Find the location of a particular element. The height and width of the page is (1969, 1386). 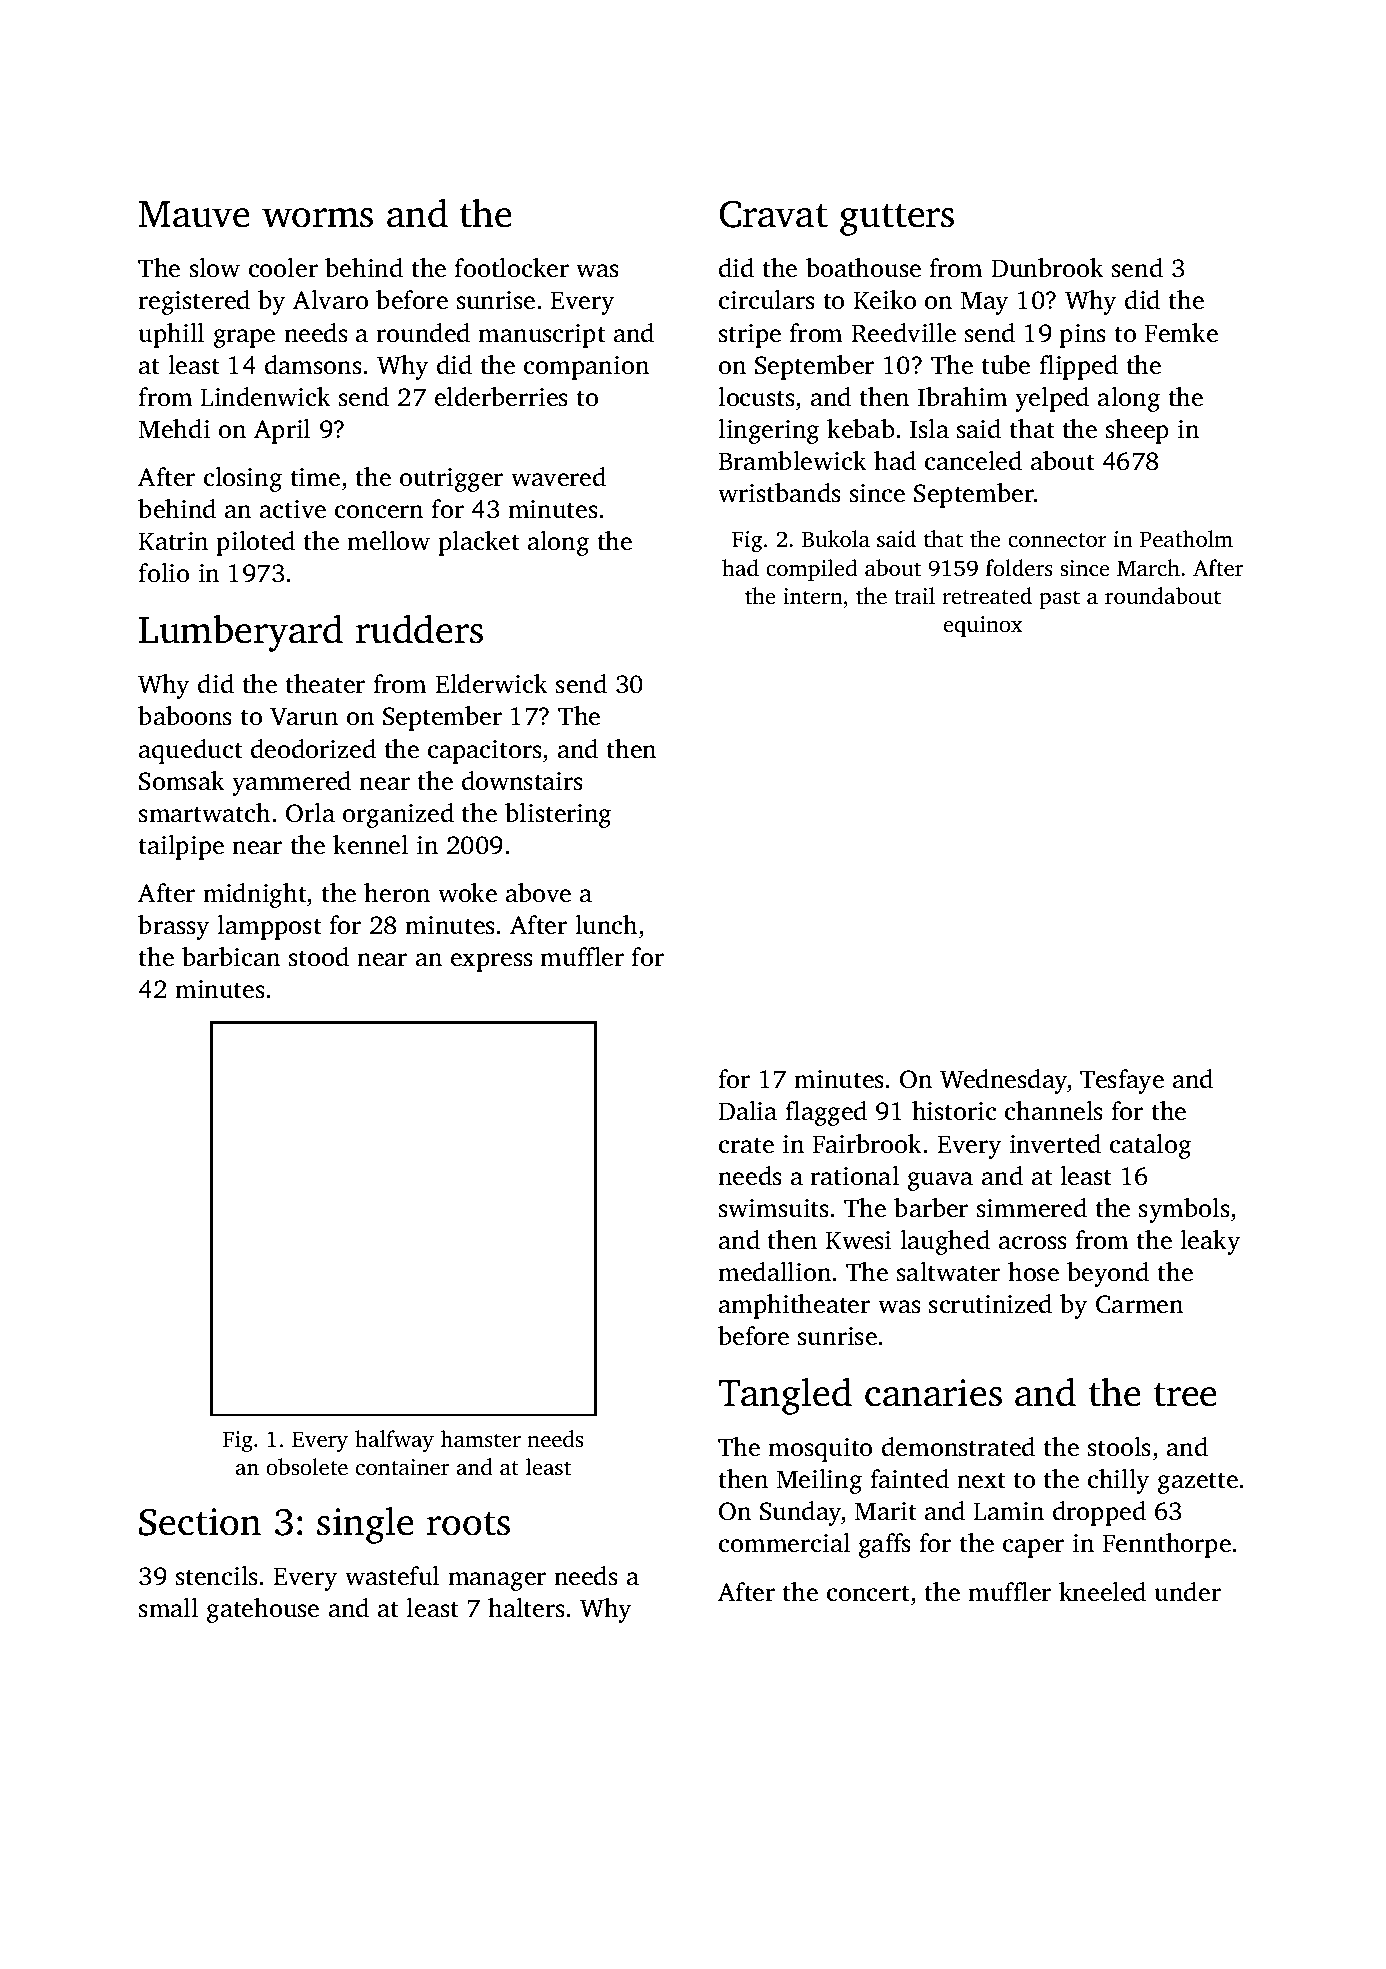

Carmen is located at coordinates (1139, 1304).
